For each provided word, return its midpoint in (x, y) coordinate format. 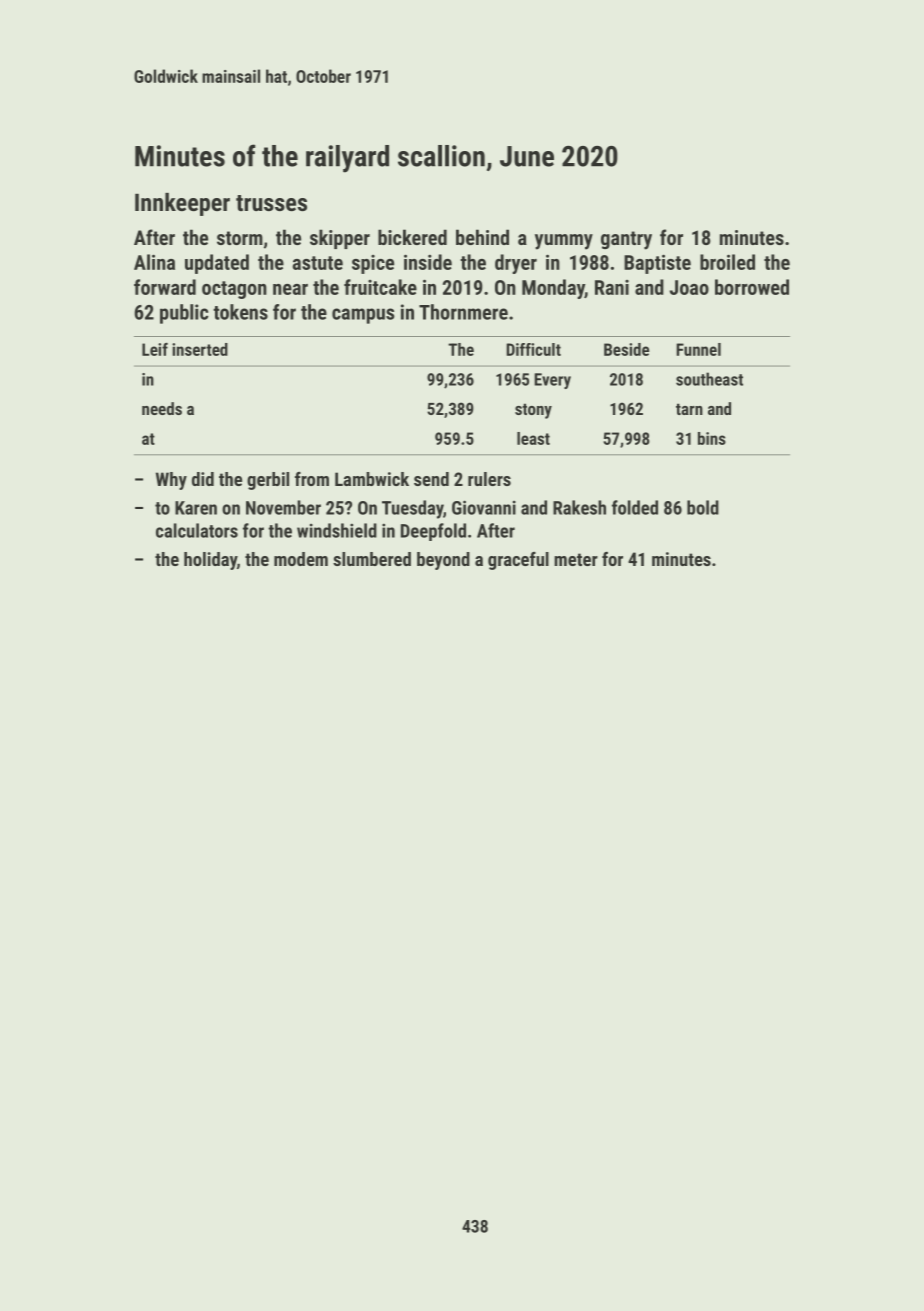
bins (712, 438)
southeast (709, 379)
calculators (197, 530)
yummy (564, 242)
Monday (553, 289)
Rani (612, 287)
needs (162, 408)
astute (317, 263)
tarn (689, 409)
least (533, 438)
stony (533, 411)
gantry (626, 240)
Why (171, 481)
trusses (271, 203)
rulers (489, 479)
